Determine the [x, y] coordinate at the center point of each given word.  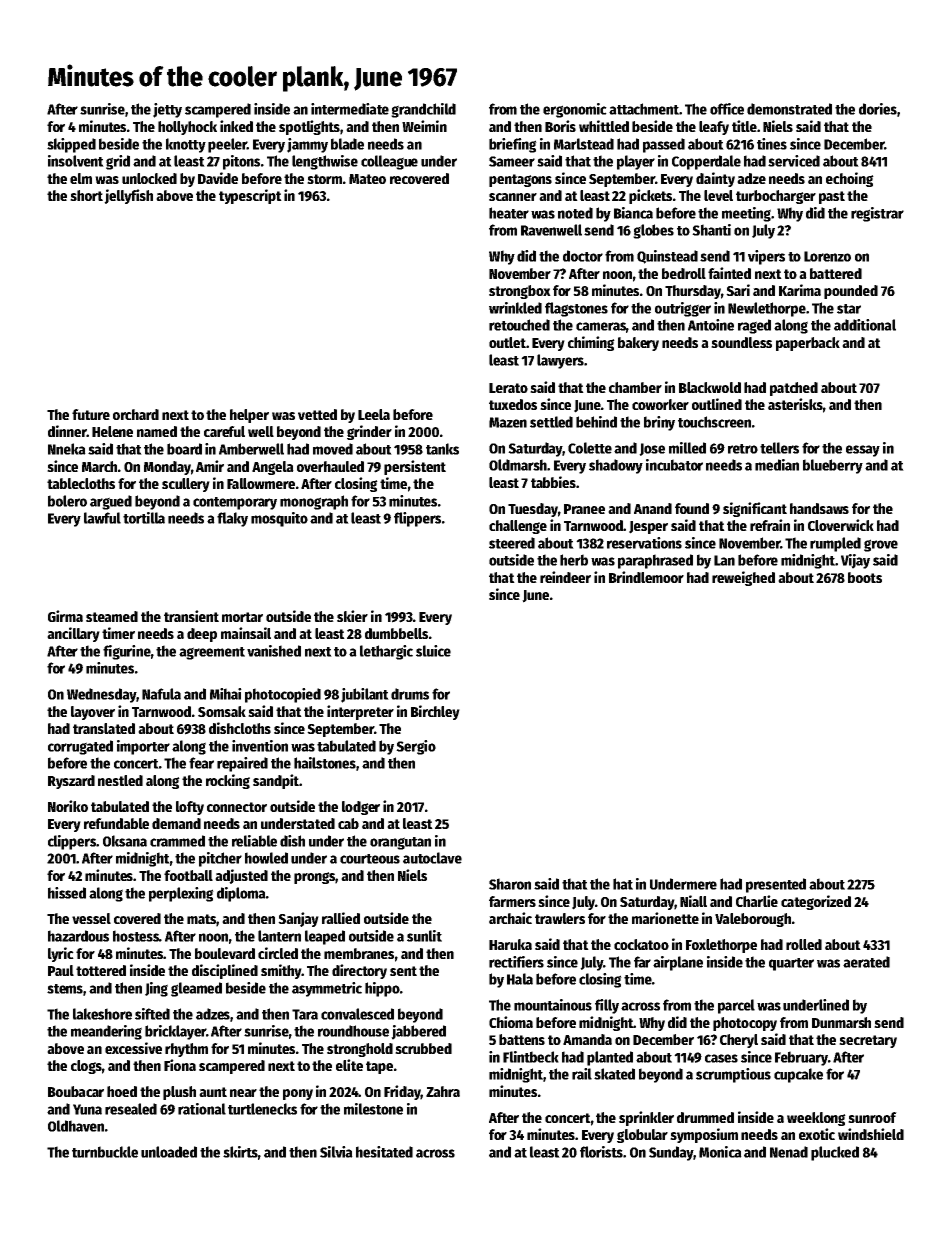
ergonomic [575, 110]
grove [881, 545]
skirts [240, 1152]
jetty [167, 110]
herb [574, 560]
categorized [816, 902]
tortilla [144, 518]
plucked [835, 1153]
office [727, 109]
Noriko [68, 806]
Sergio [416, 747]
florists [601, 1152]
